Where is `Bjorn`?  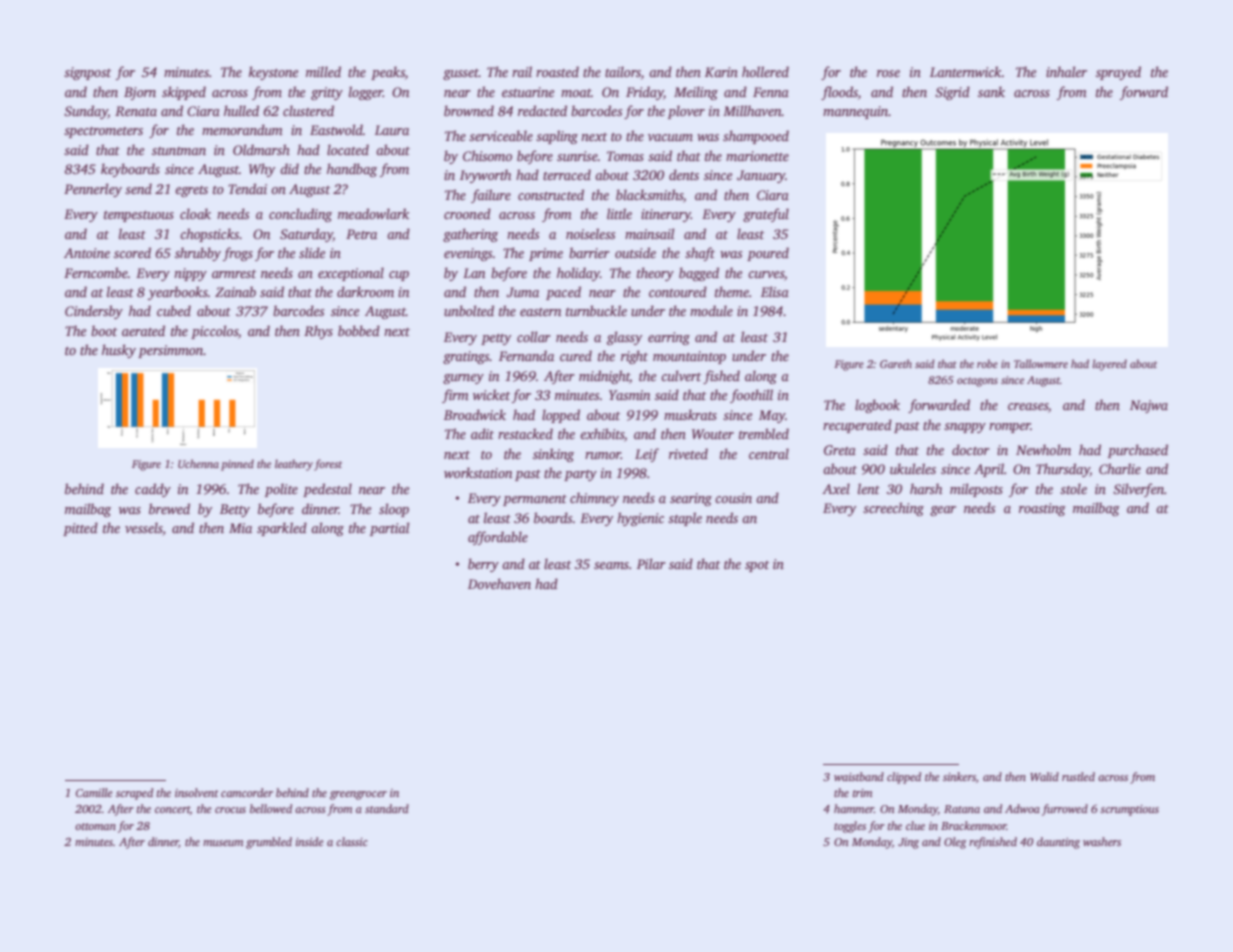 Bjorn is located at coordinates (140, 93).
